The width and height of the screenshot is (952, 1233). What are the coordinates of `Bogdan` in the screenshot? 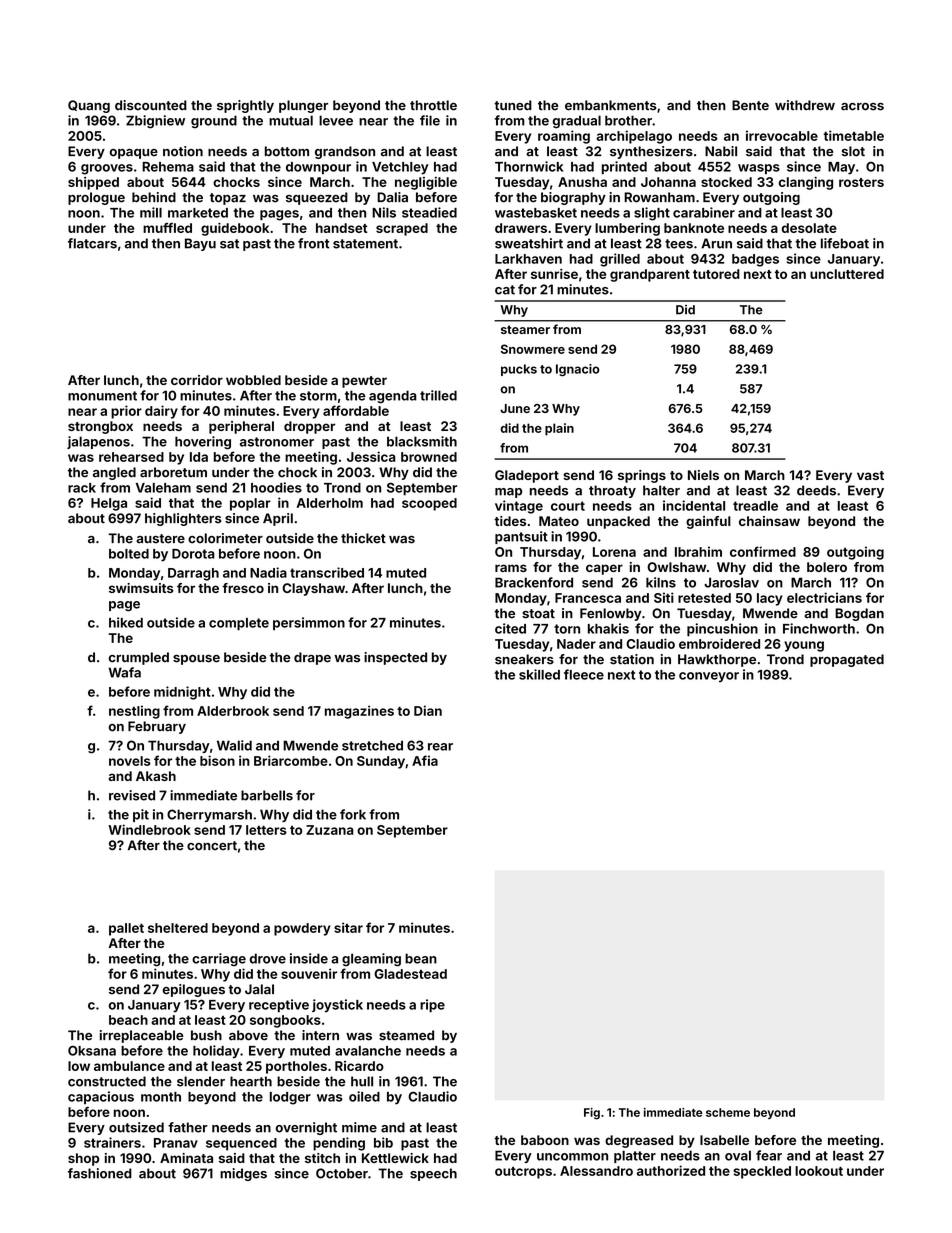 It's located at (859, 614).
